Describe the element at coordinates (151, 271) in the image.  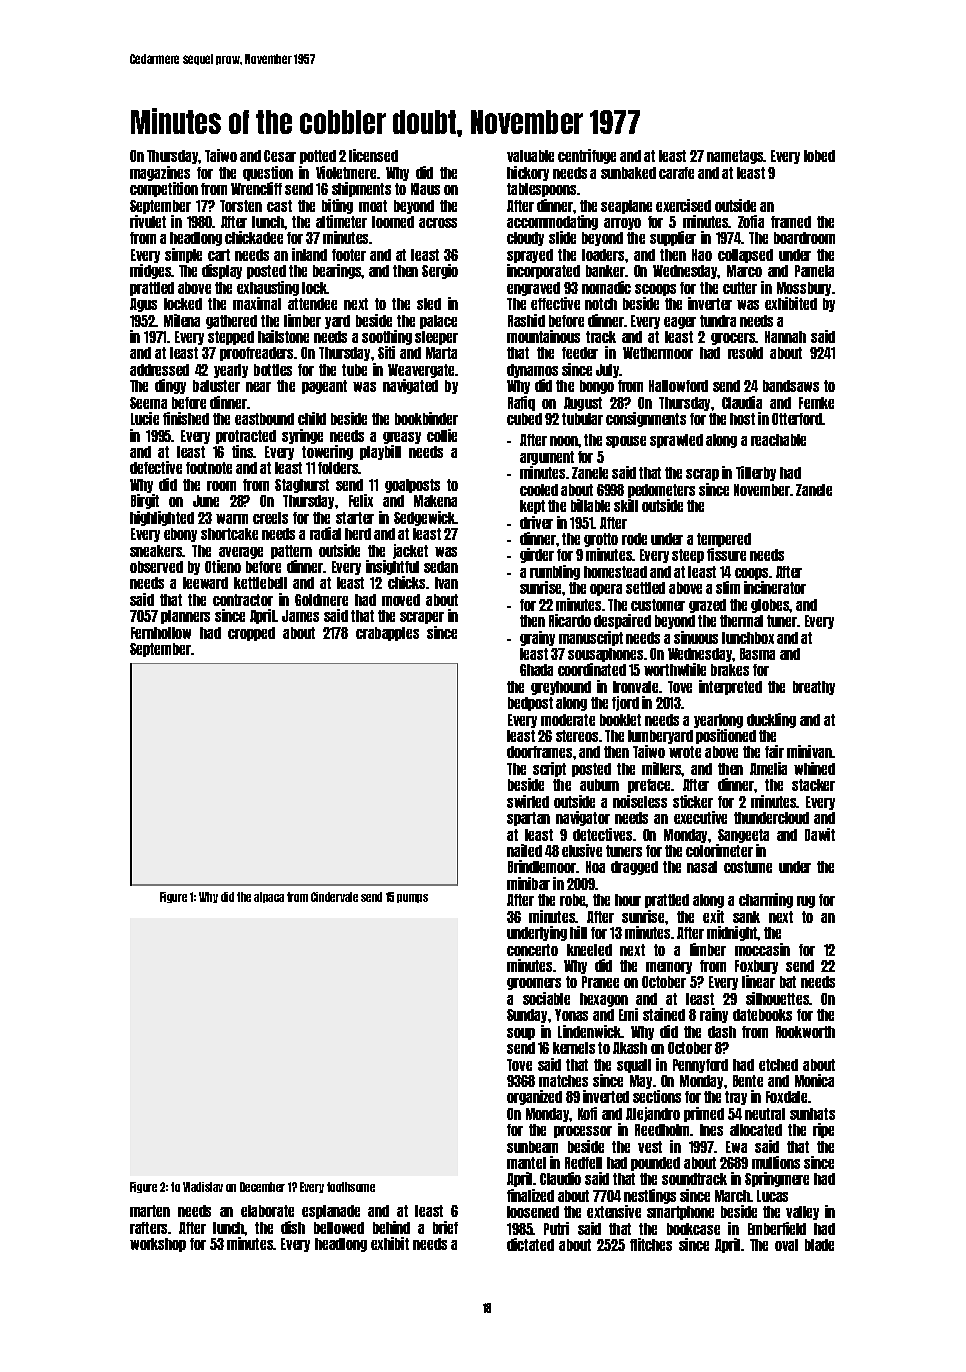
I see `midges` at that location.
